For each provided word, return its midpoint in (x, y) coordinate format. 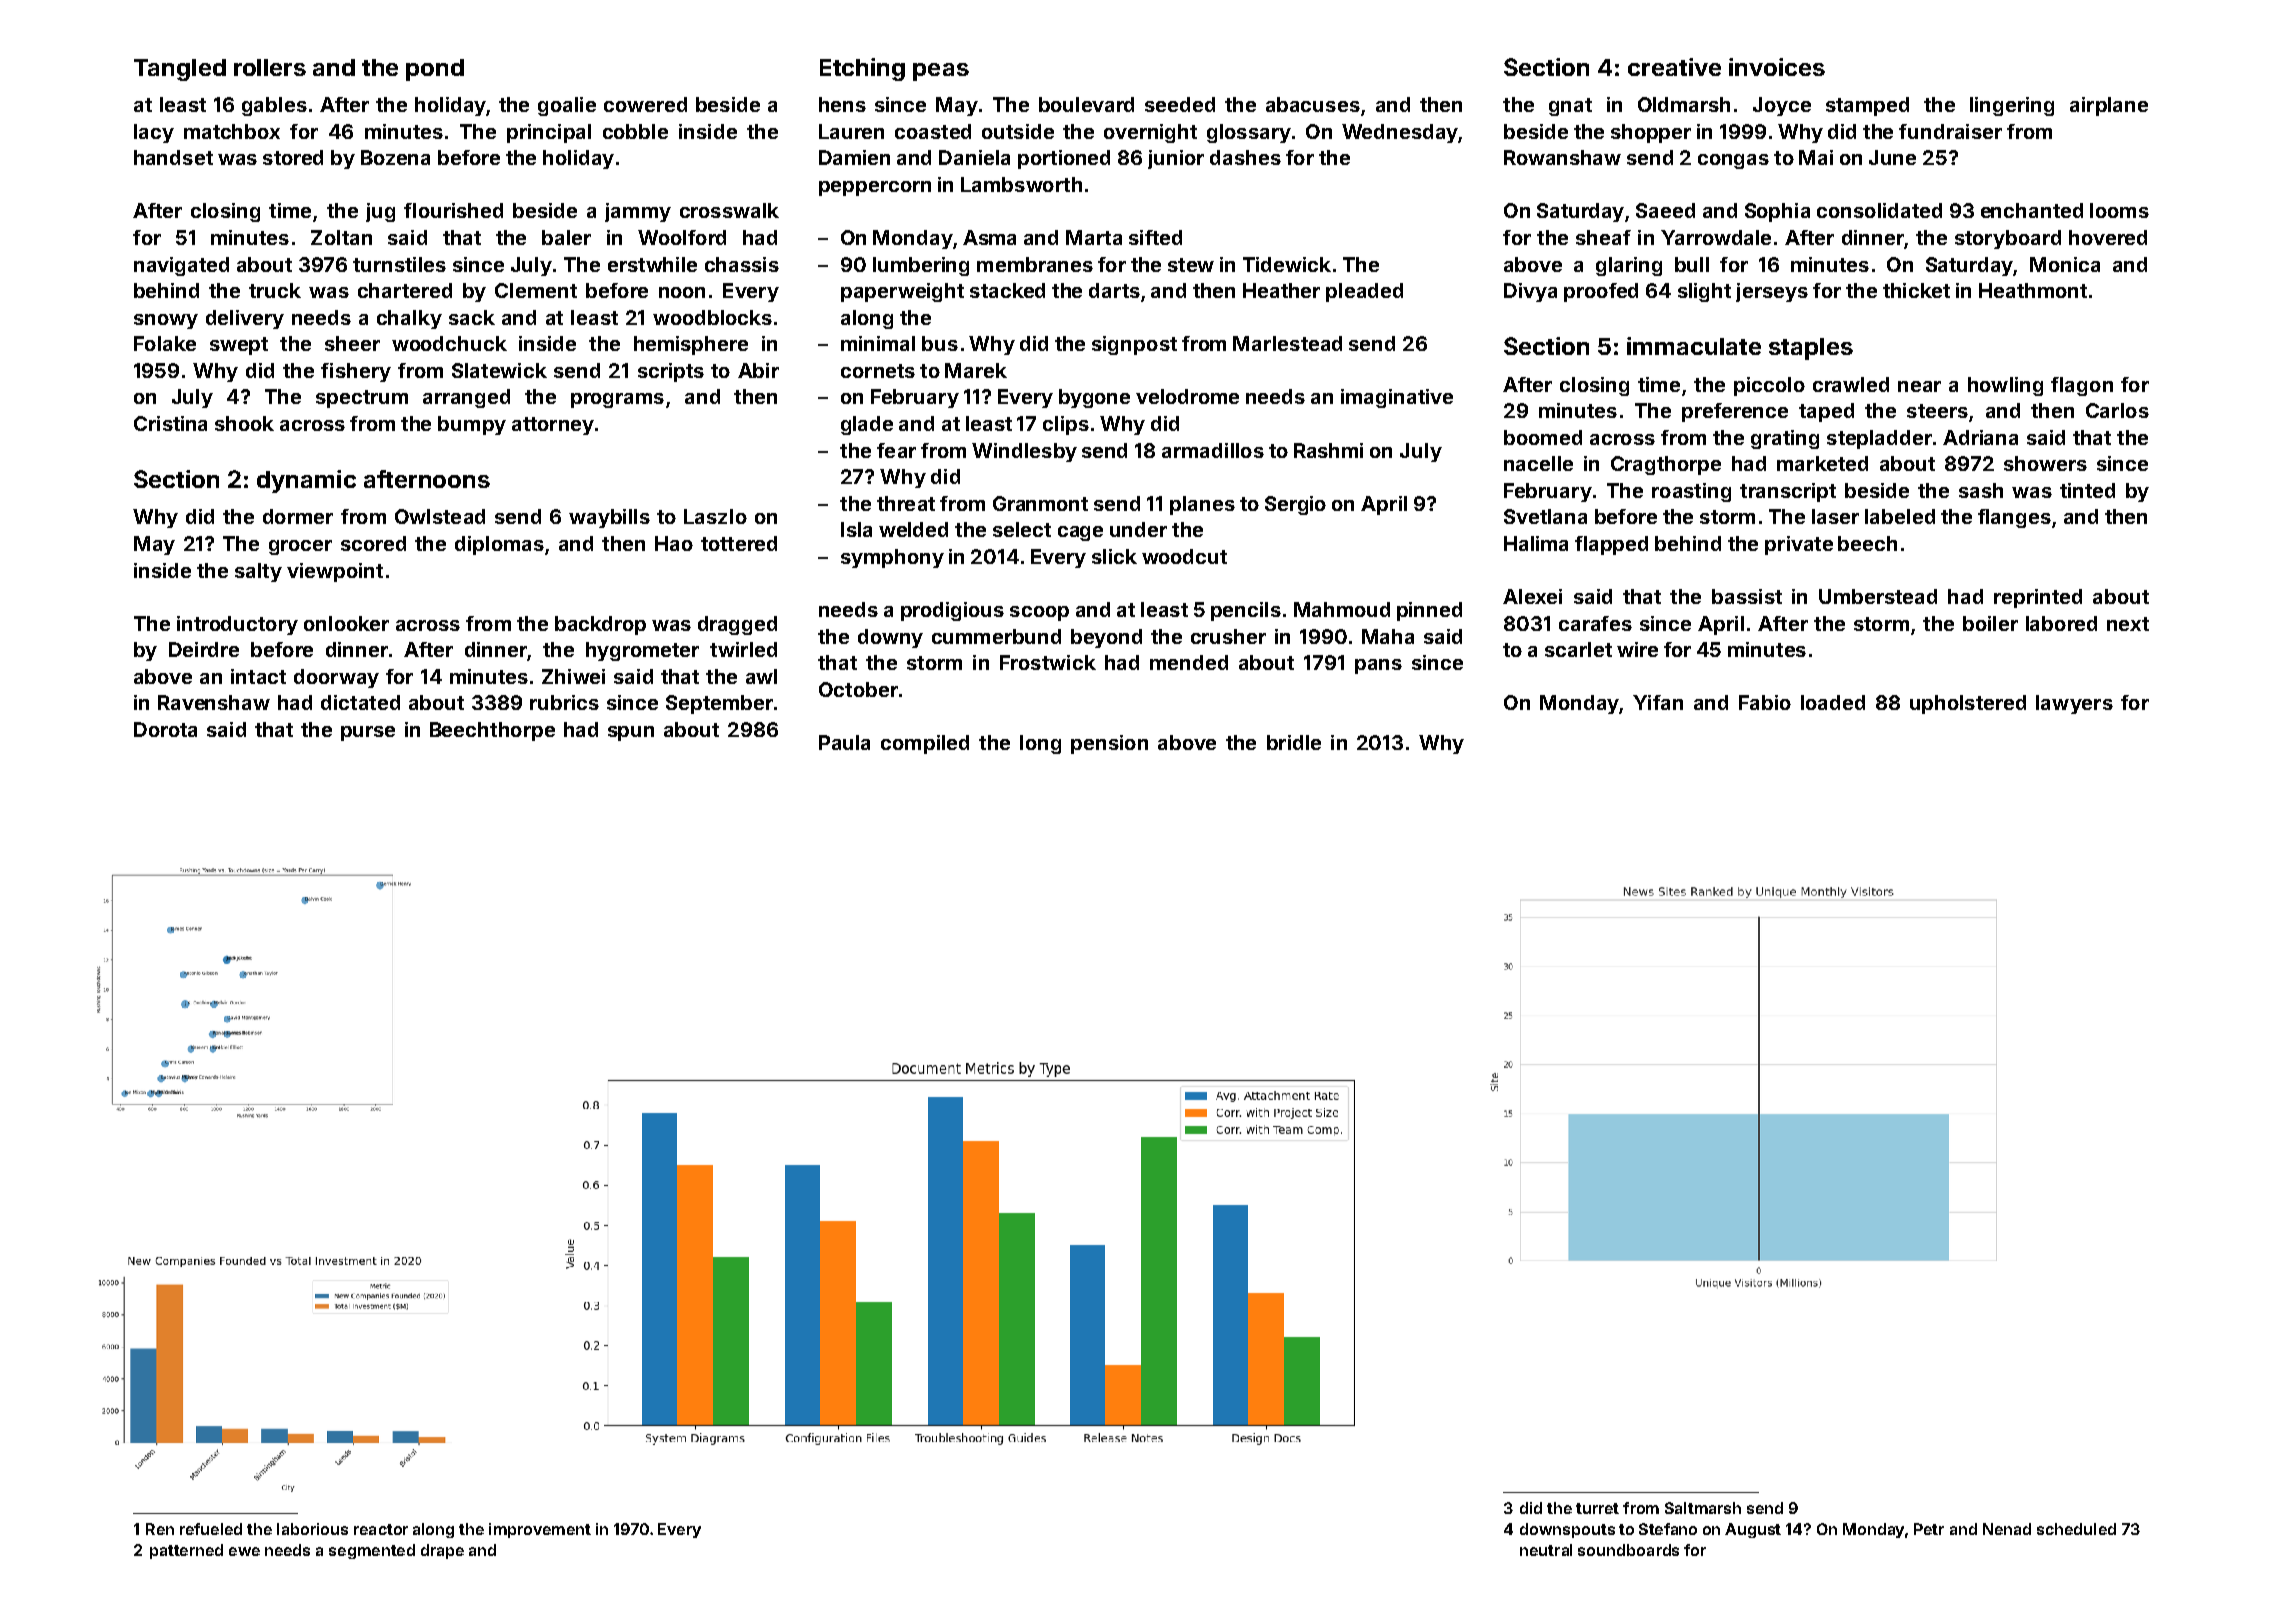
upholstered (1968, 704)
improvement (540, 1530)
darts (1114, 290)
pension (1109, 744)
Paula (844, 742)
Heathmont (2033, 290)
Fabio (1765, 702)
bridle (1294, 742)
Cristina (170, 423)
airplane (2109, 106)
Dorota (165, 729)
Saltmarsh (1703, 1508)
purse (368, 733)
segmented (372, 1551)
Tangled (180, 70)
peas (941, 72)
